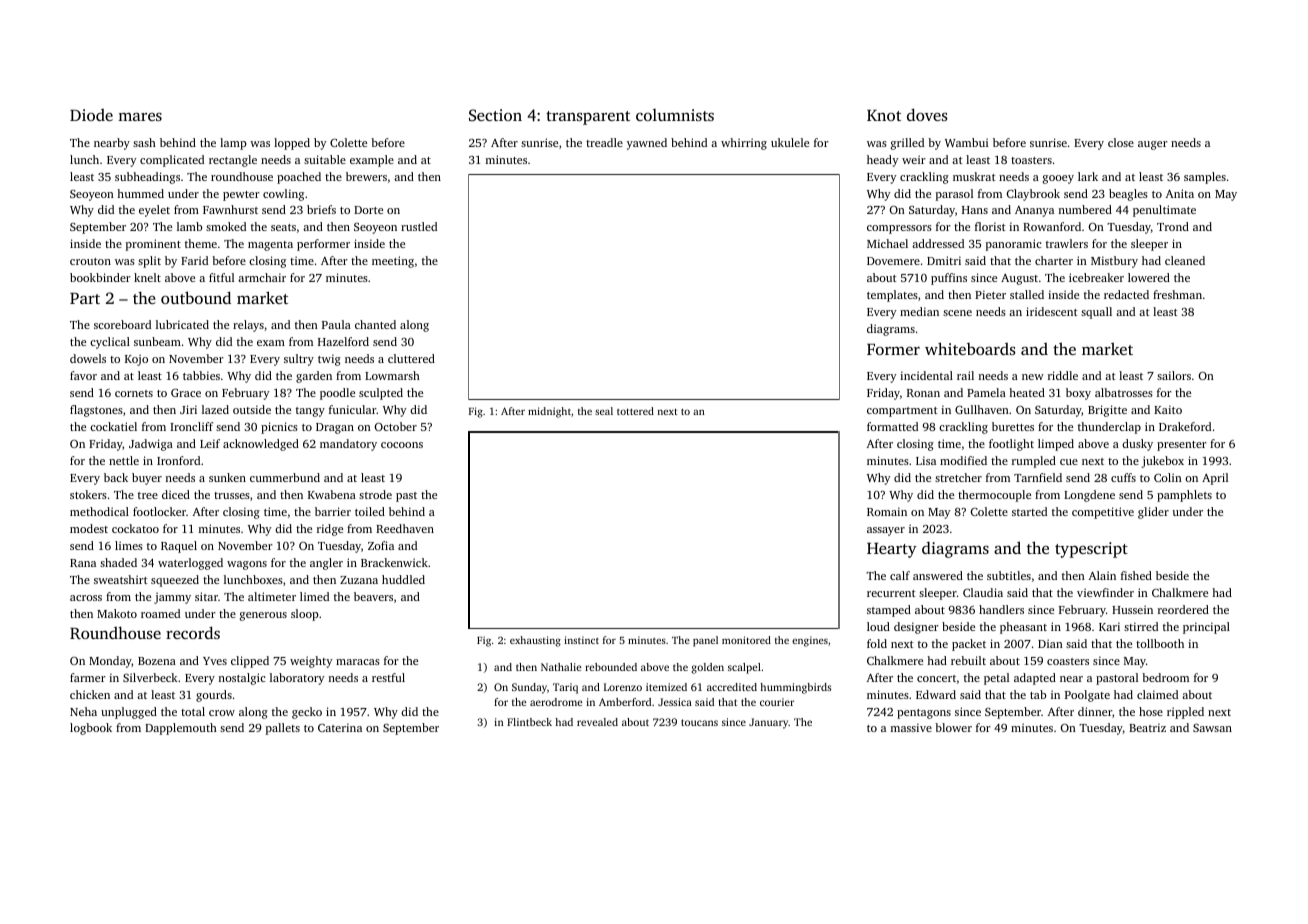 This document has height=924, width=1308. I want to click on seats, so click(283, 227).
